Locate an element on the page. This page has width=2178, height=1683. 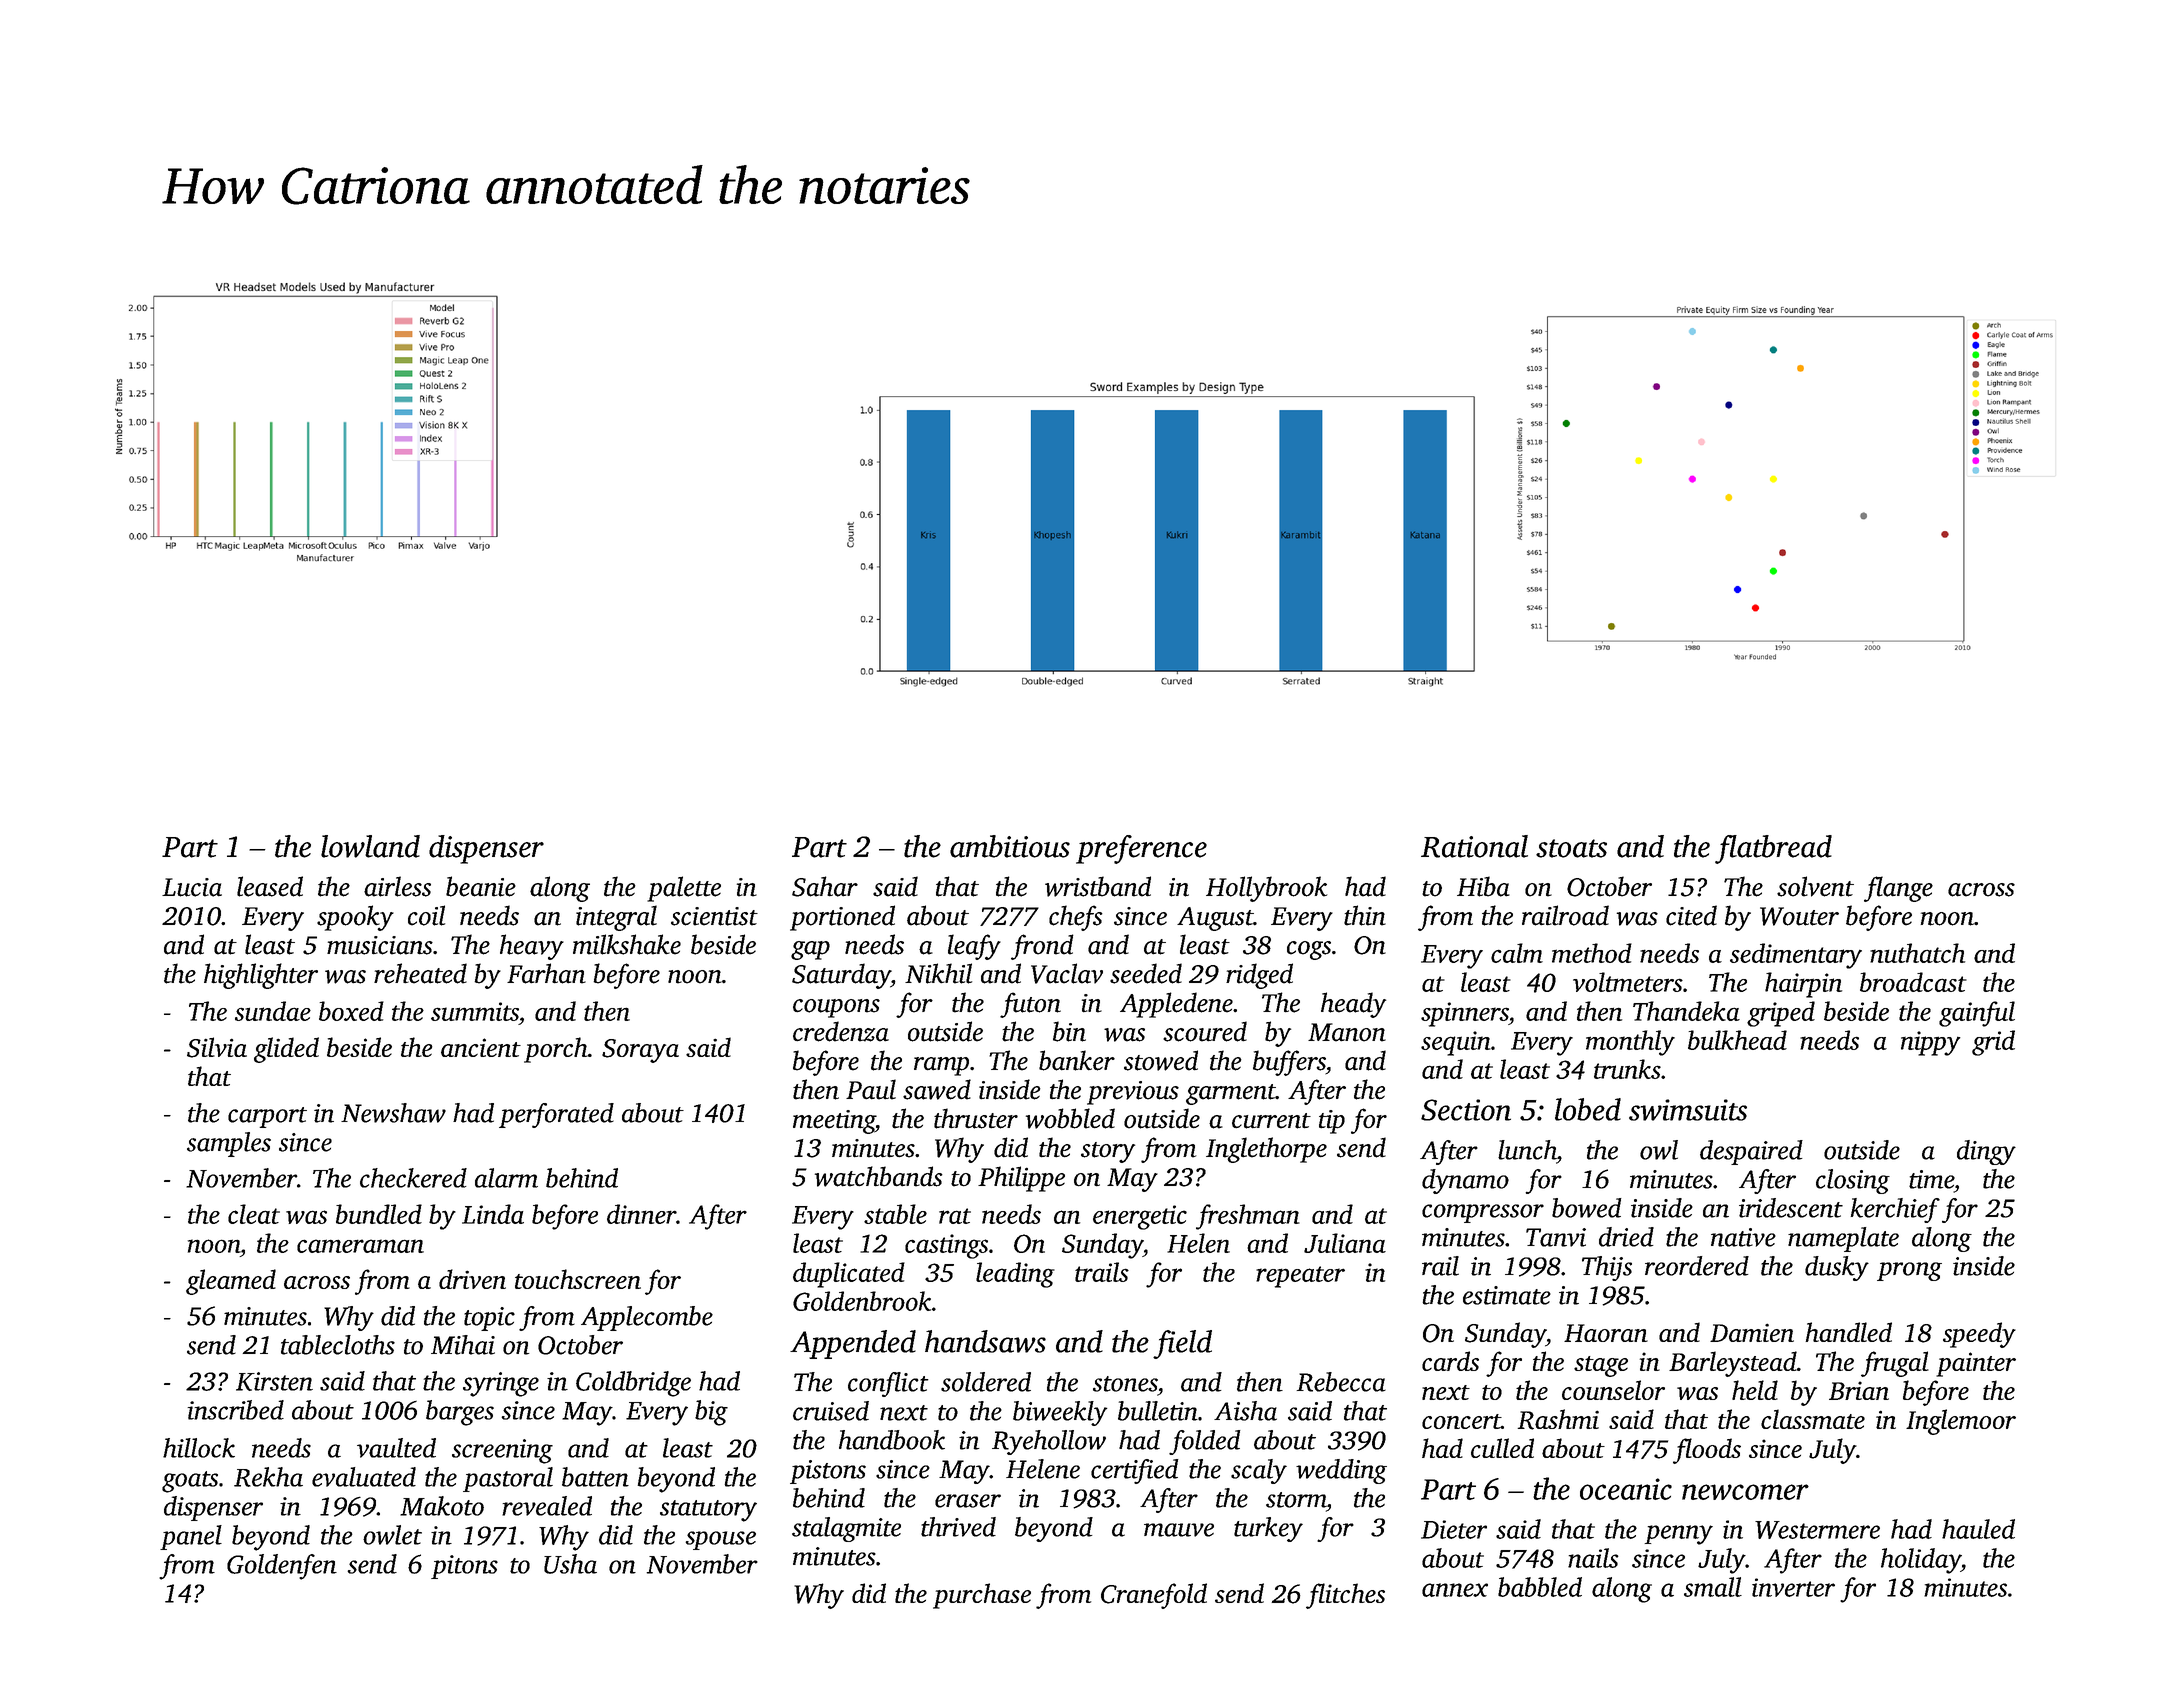
dingy is located at coordinates (1986, 1152).
